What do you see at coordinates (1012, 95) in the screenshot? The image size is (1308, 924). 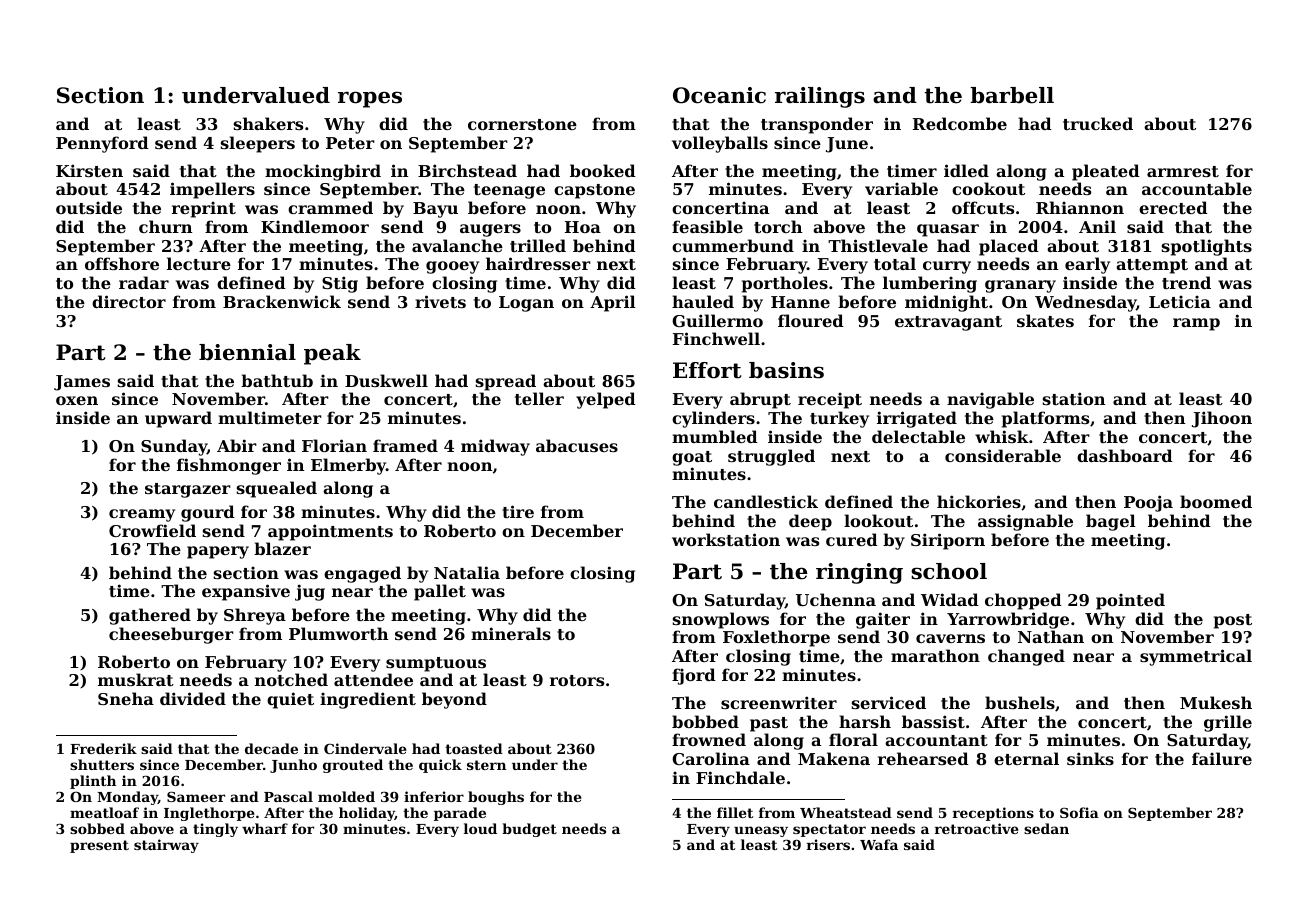 I see `barbell` at bounding box center [1012, 95].
